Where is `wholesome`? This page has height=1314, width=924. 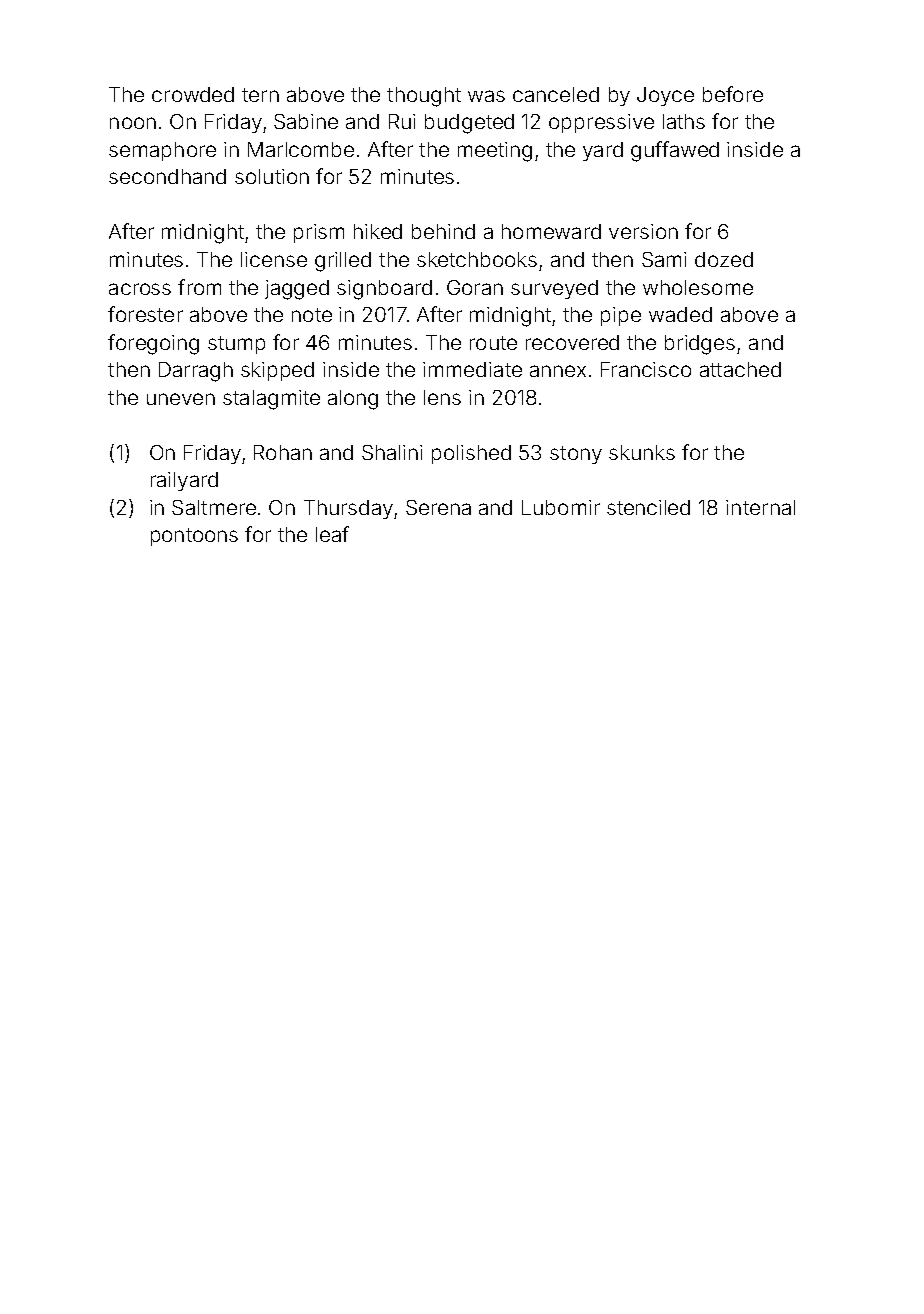 wholesome is located at coordinates (698, 287).
